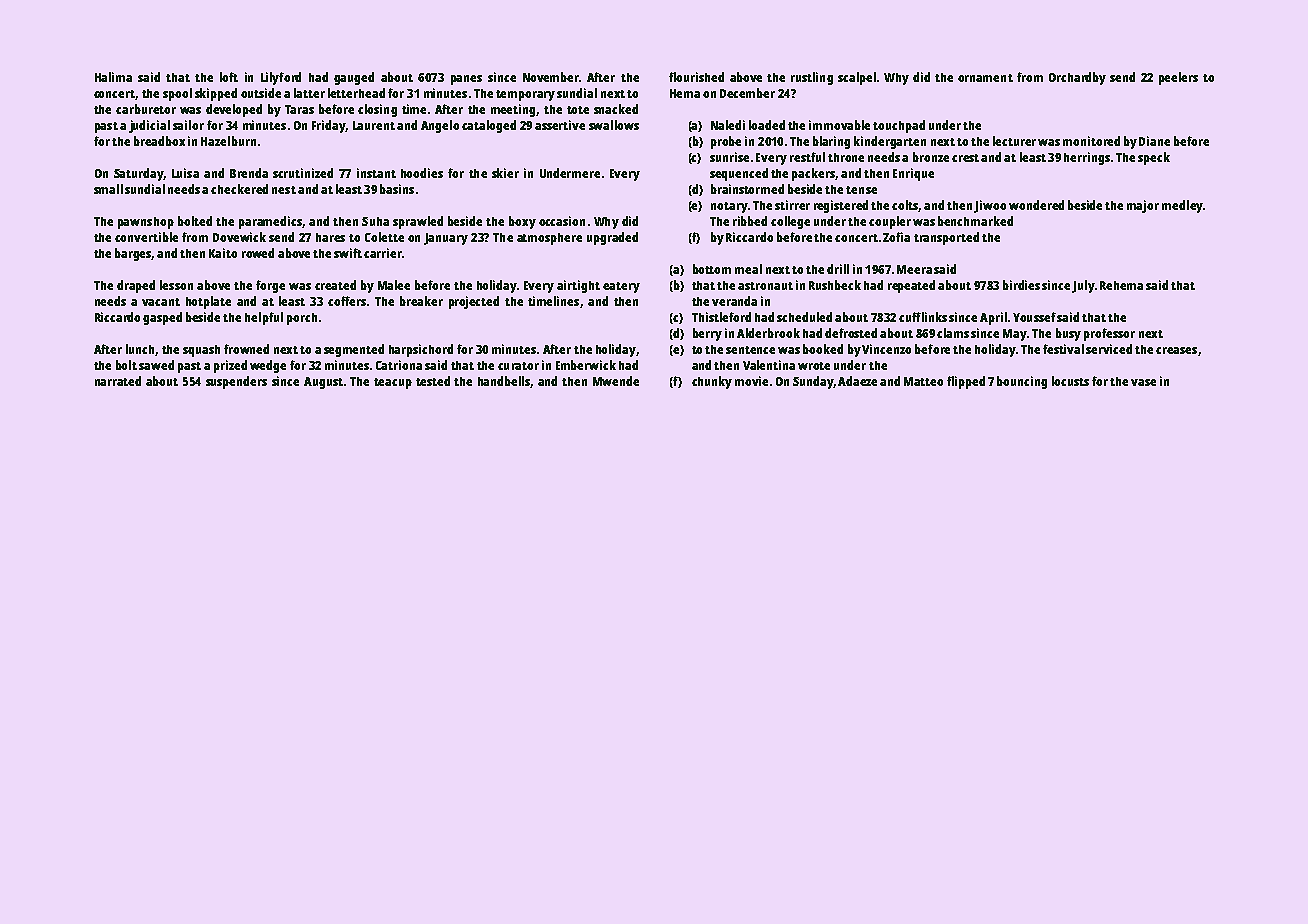 The image size is (1308, 924). What do you see at coordinates (931, 157) in the screenshot?
I see `bronze` at bounding box center [931, 157].
